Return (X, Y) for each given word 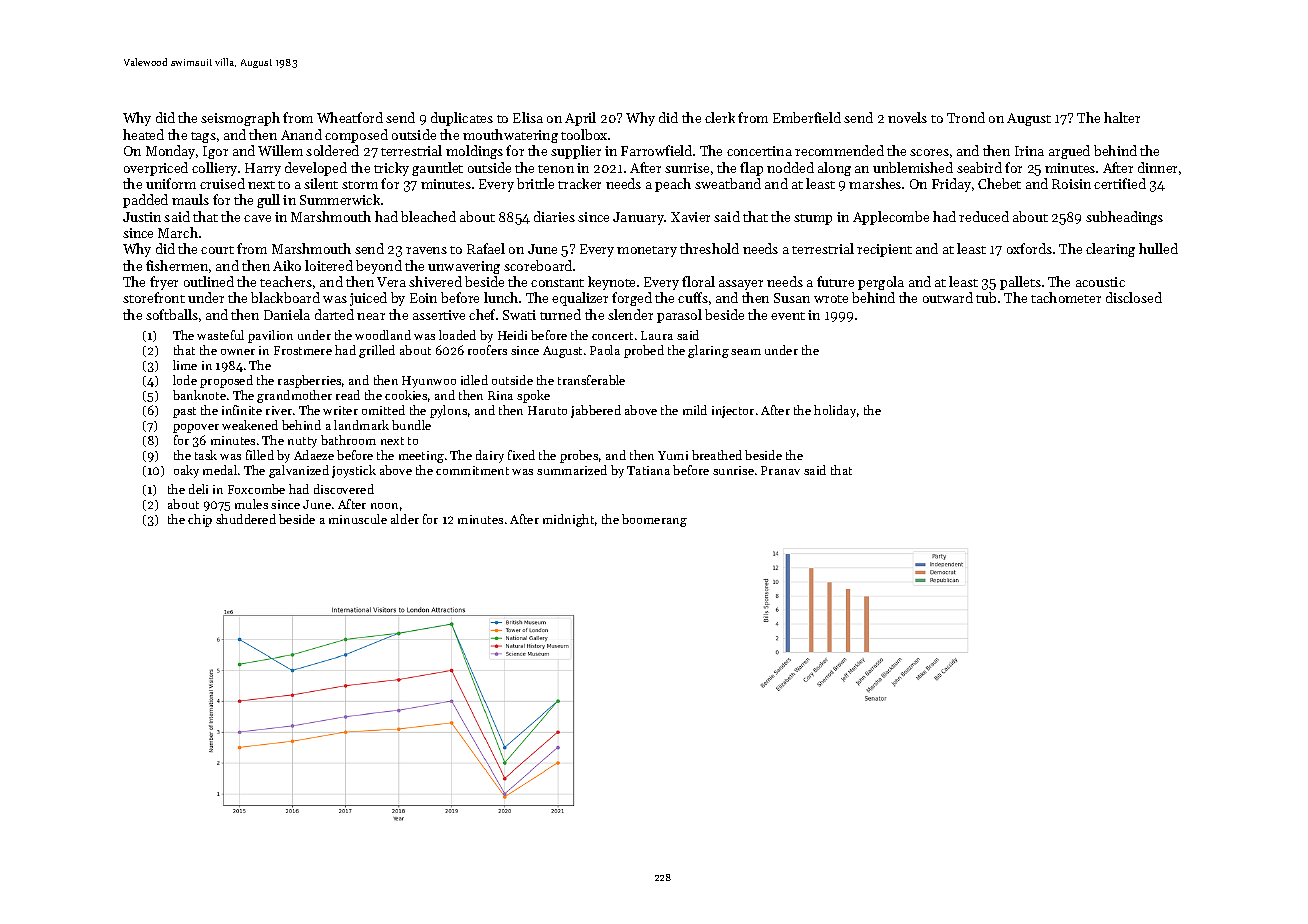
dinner (1157, 167)
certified (1120, 183)
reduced (984, 216)
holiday (835, 411)
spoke (533, 396)
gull (268, 201)
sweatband (728, 183)
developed (316, 169)
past (184, 412)
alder (405, 519)
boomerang (654, 520)
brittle (535, 183)
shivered (435, 281)
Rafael (486, 248)
